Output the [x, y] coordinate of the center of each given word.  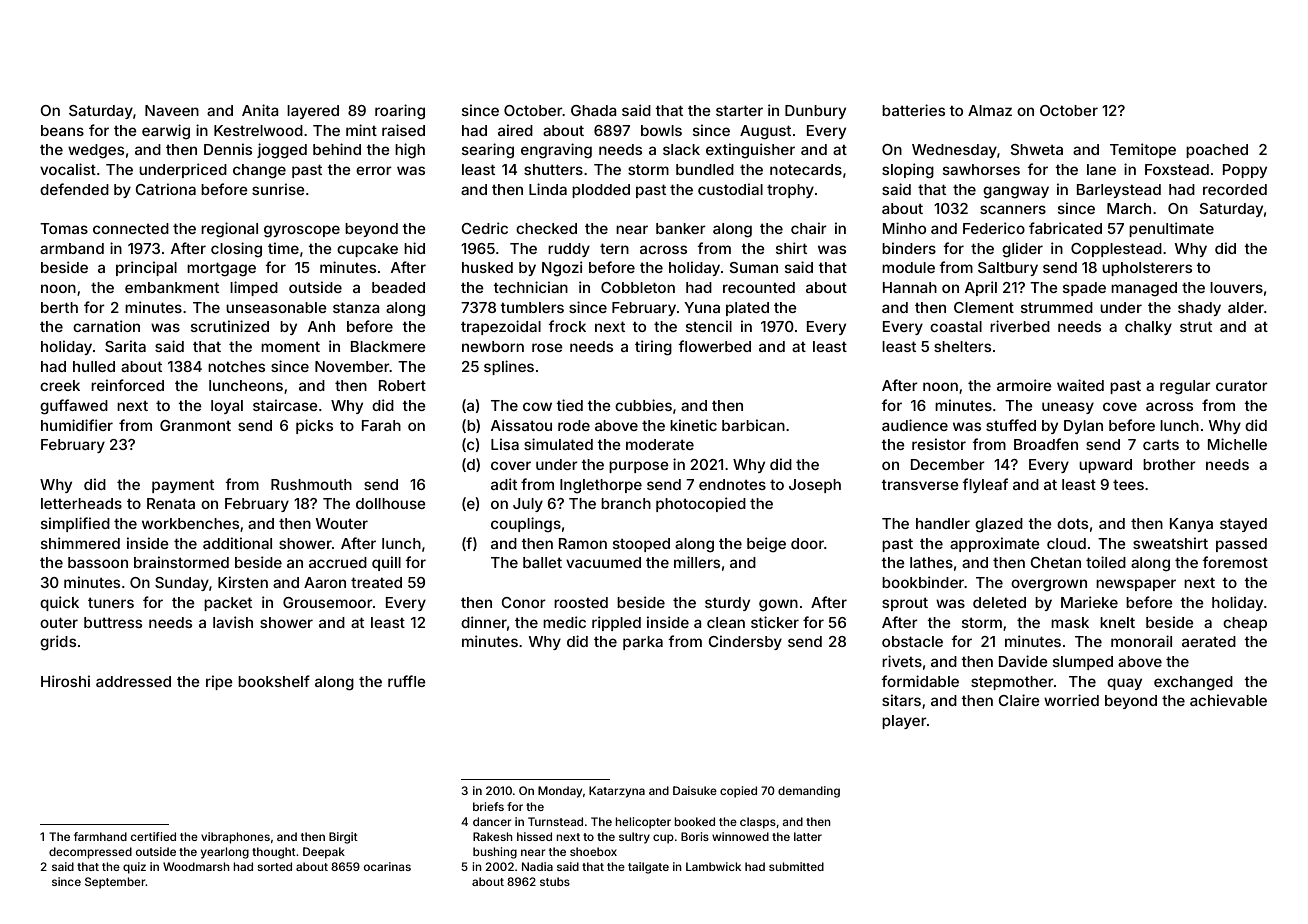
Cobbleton [638, 287]
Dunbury [815, 112]
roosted [581, 602]
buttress [113, 622]
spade [1084, 289]
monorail [1141, 641]
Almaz [990, 110]
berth [59, 307]
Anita [260, 110]
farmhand [100, 836]
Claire [1019, 700]
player [904, 722]
